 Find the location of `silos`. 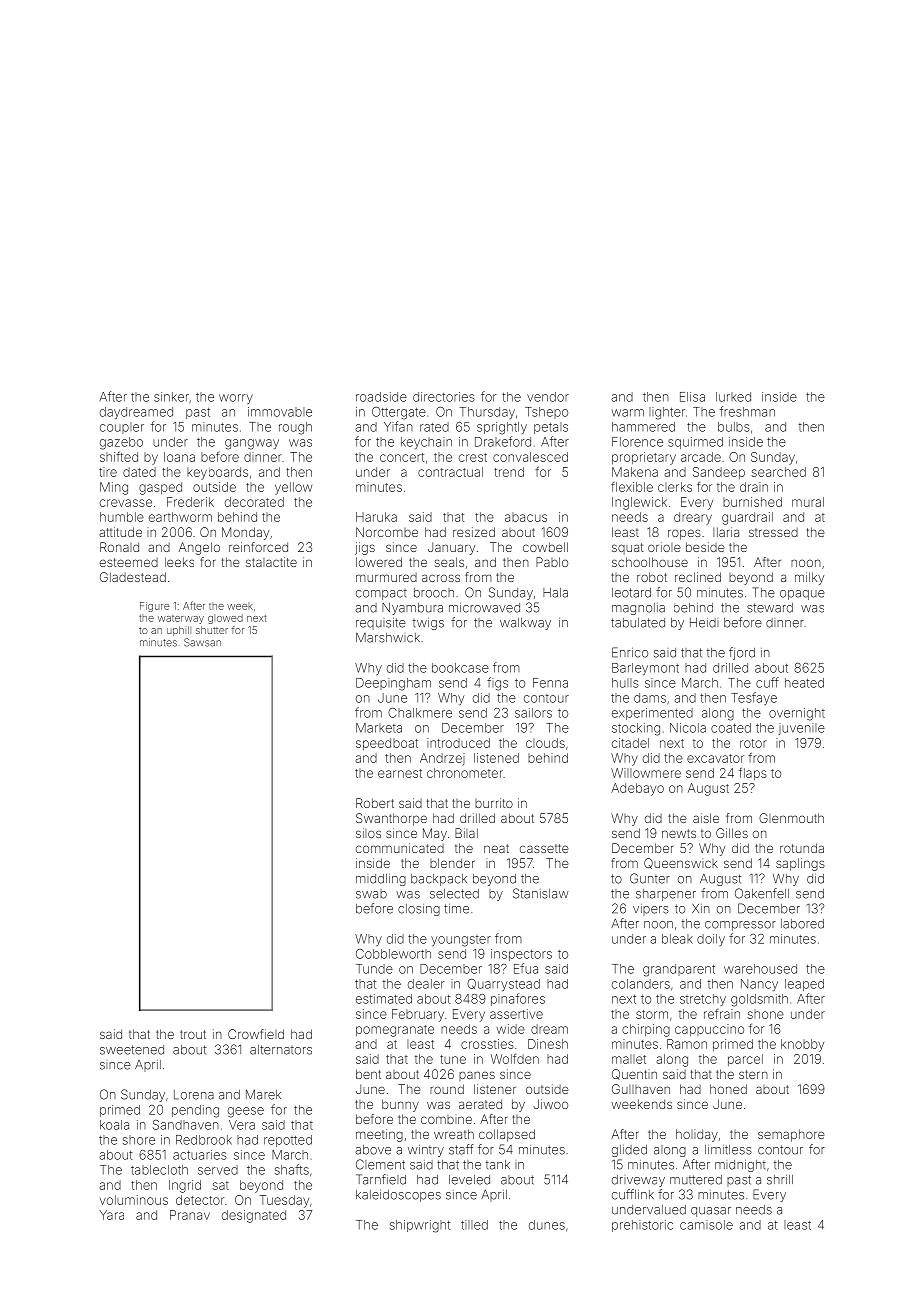

silos is located at coordinates (368, 833).
